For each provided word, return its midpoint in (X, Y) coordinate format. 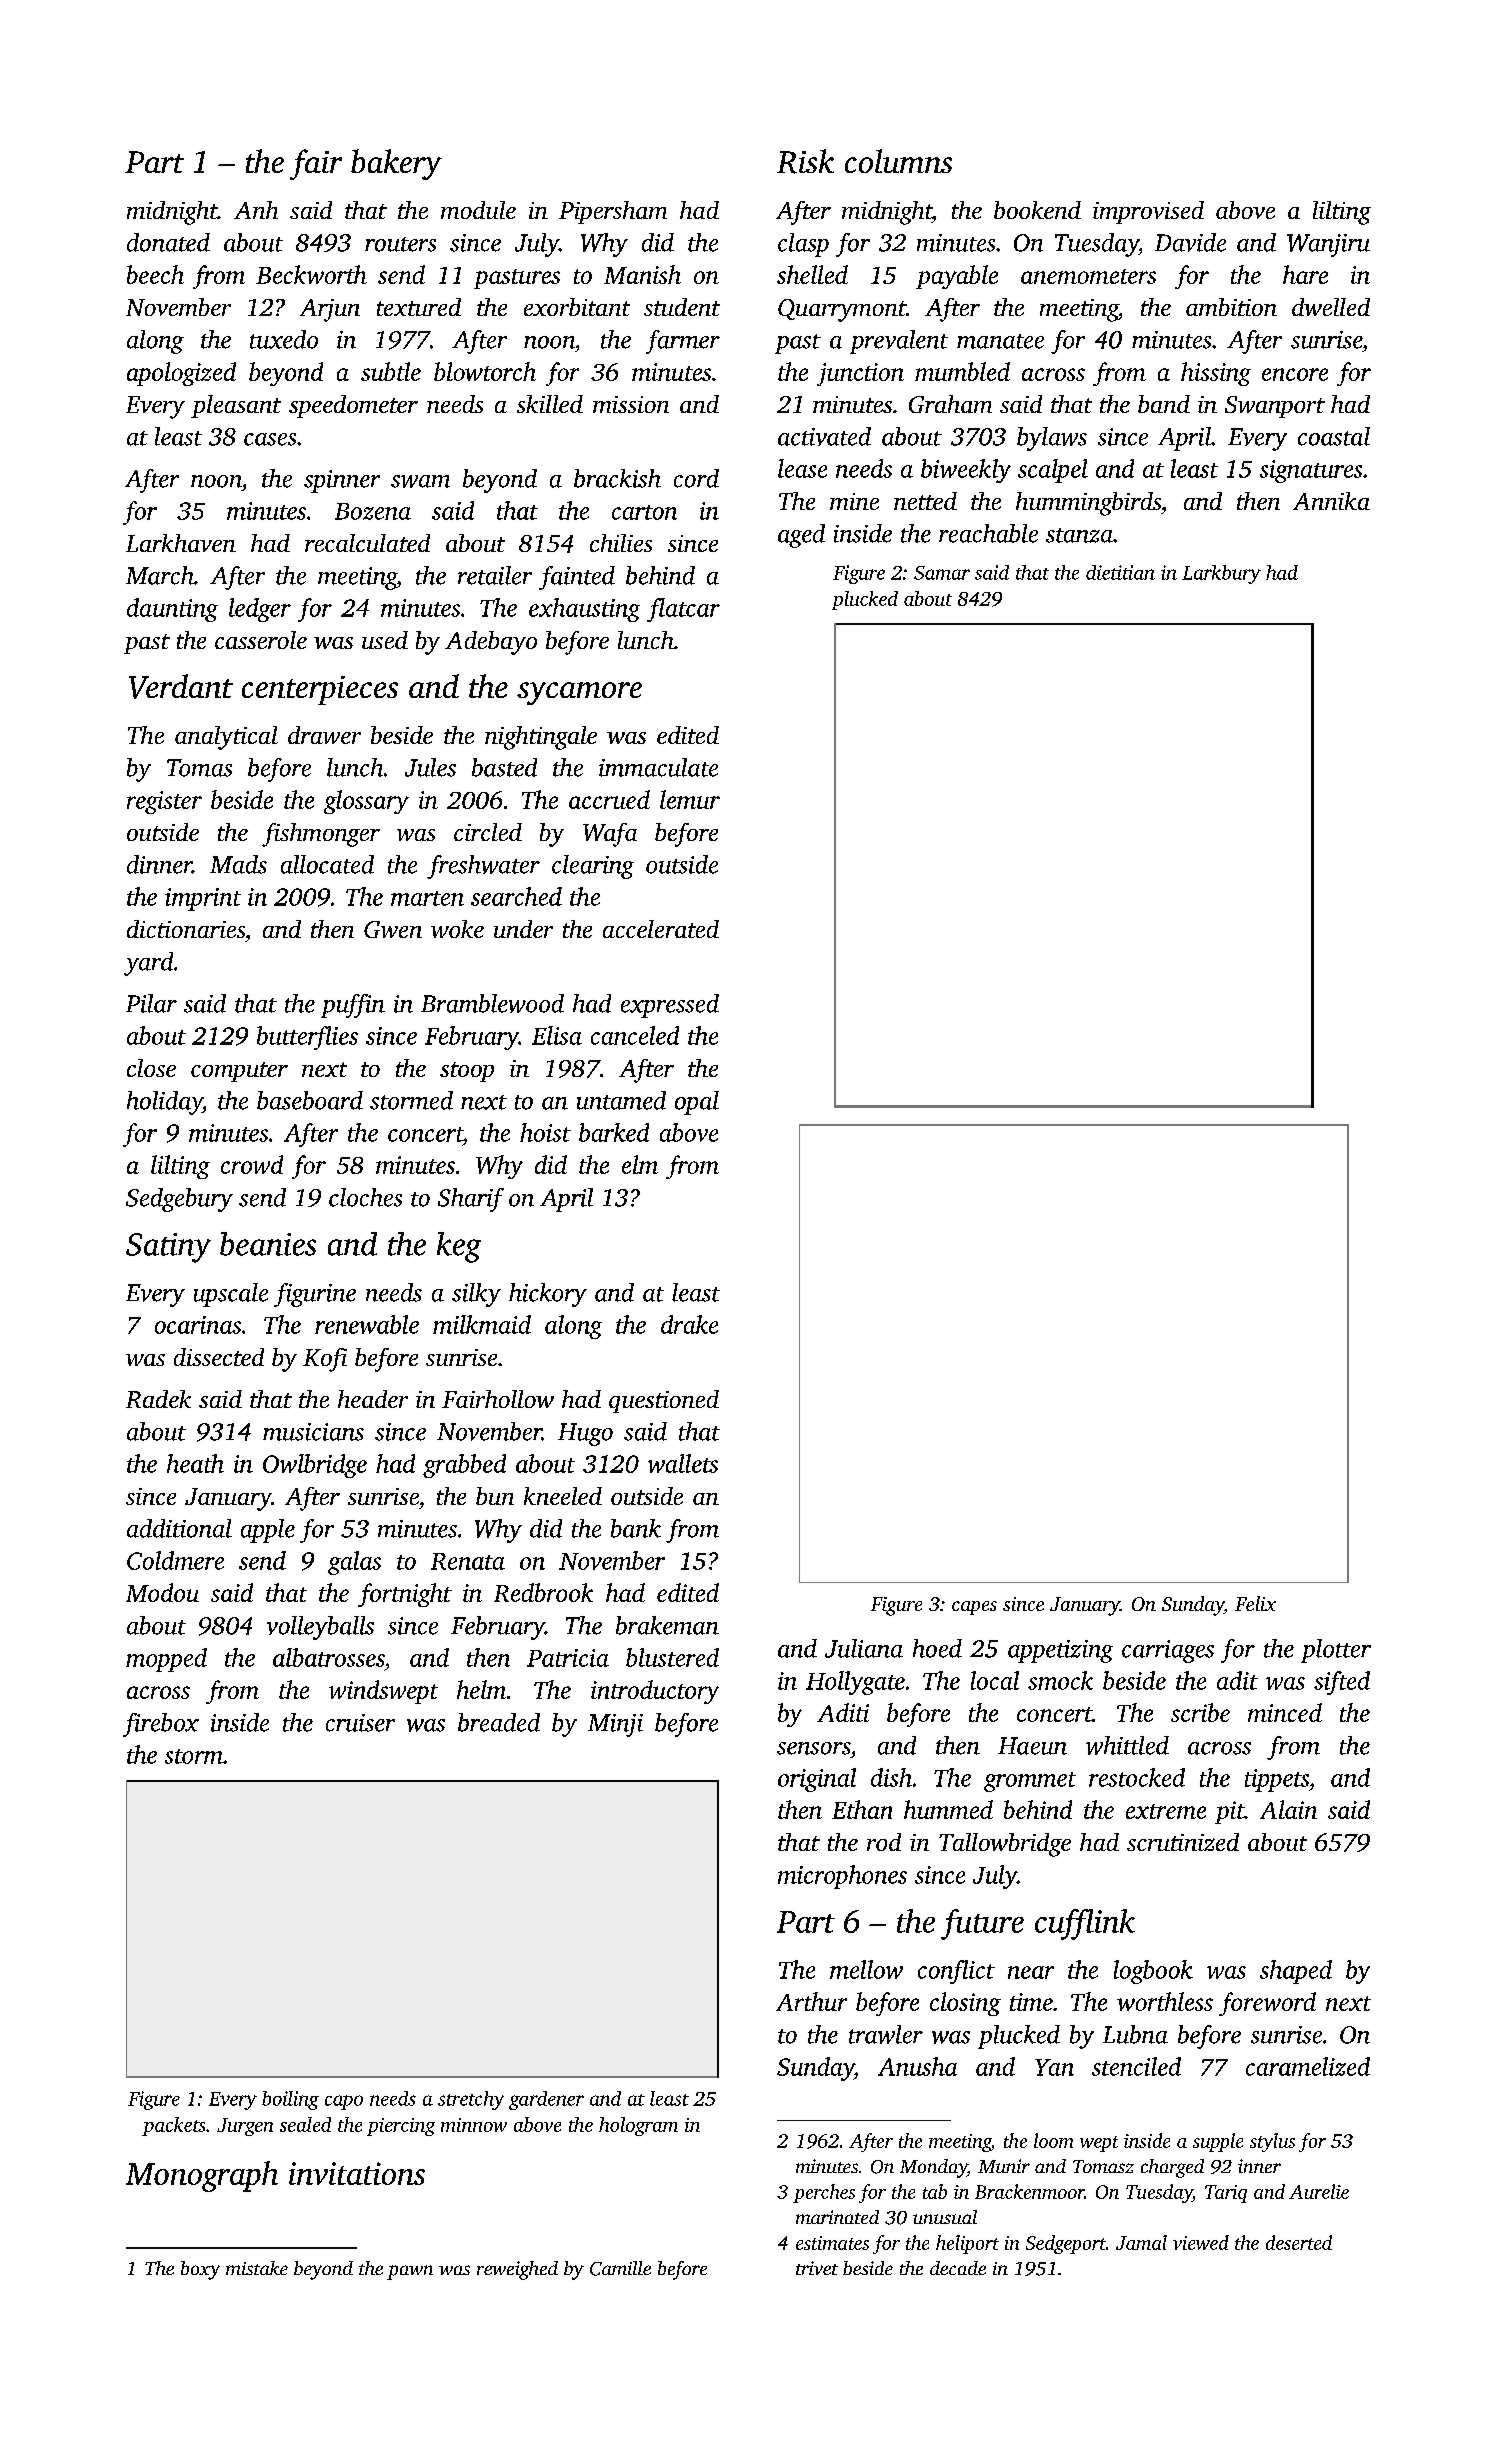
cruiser (360, 1723)
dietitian (1120, 572)
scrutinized (1183, 1842)
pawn (410, 2272)
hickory (548, 1295)
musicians (313, 1432)
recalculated (367, 543)
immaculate (658, 767)
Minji (615, 1725)
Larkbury (1221, 574)
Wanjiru (1328, 245)
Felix (1255, 1603)
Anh (256, 210)
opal (697, 1103)
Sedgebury (179, 1200)
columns (898, 161)
